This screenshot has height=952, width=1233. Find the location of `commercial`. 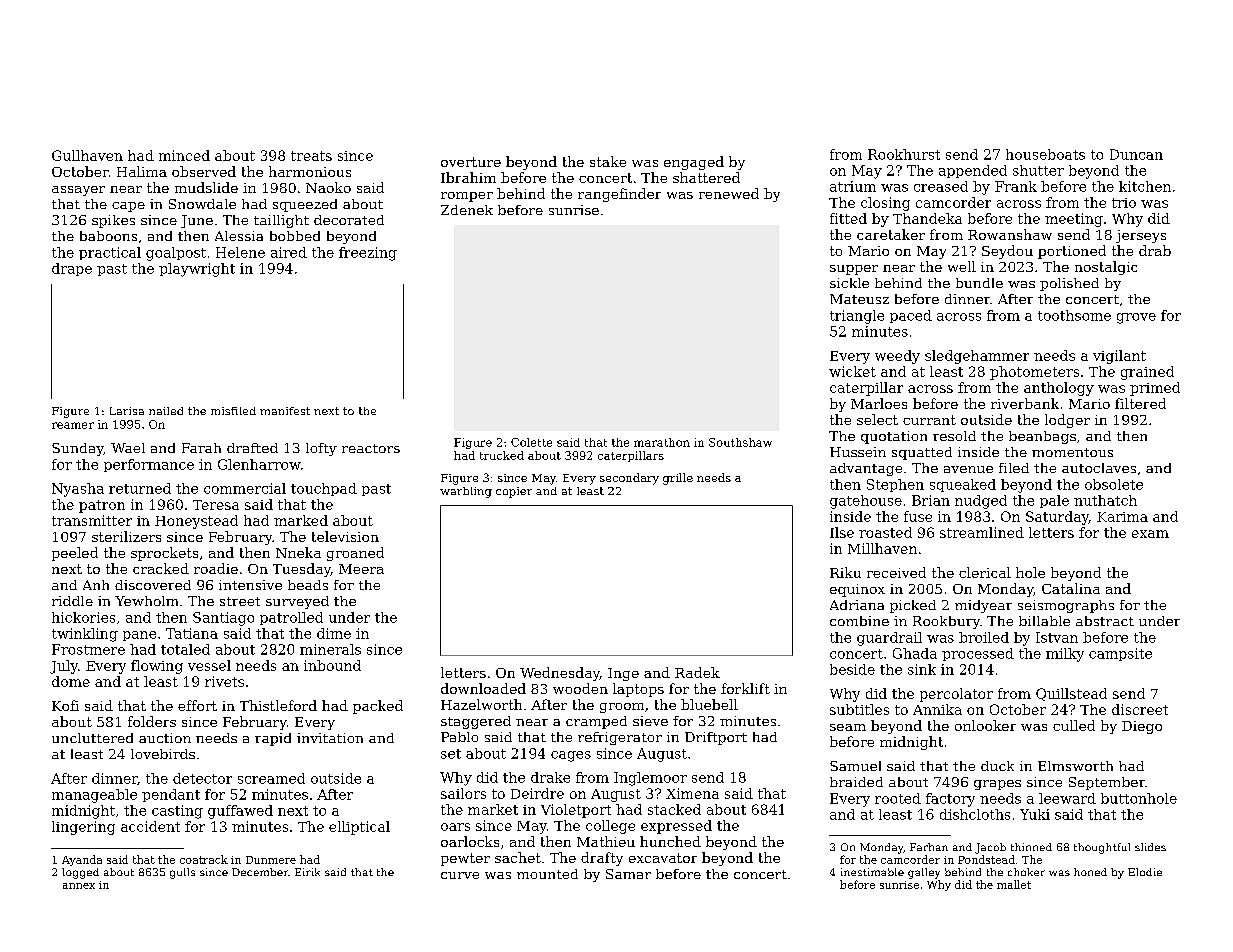

commercial is located at coordinates (245, 488).
